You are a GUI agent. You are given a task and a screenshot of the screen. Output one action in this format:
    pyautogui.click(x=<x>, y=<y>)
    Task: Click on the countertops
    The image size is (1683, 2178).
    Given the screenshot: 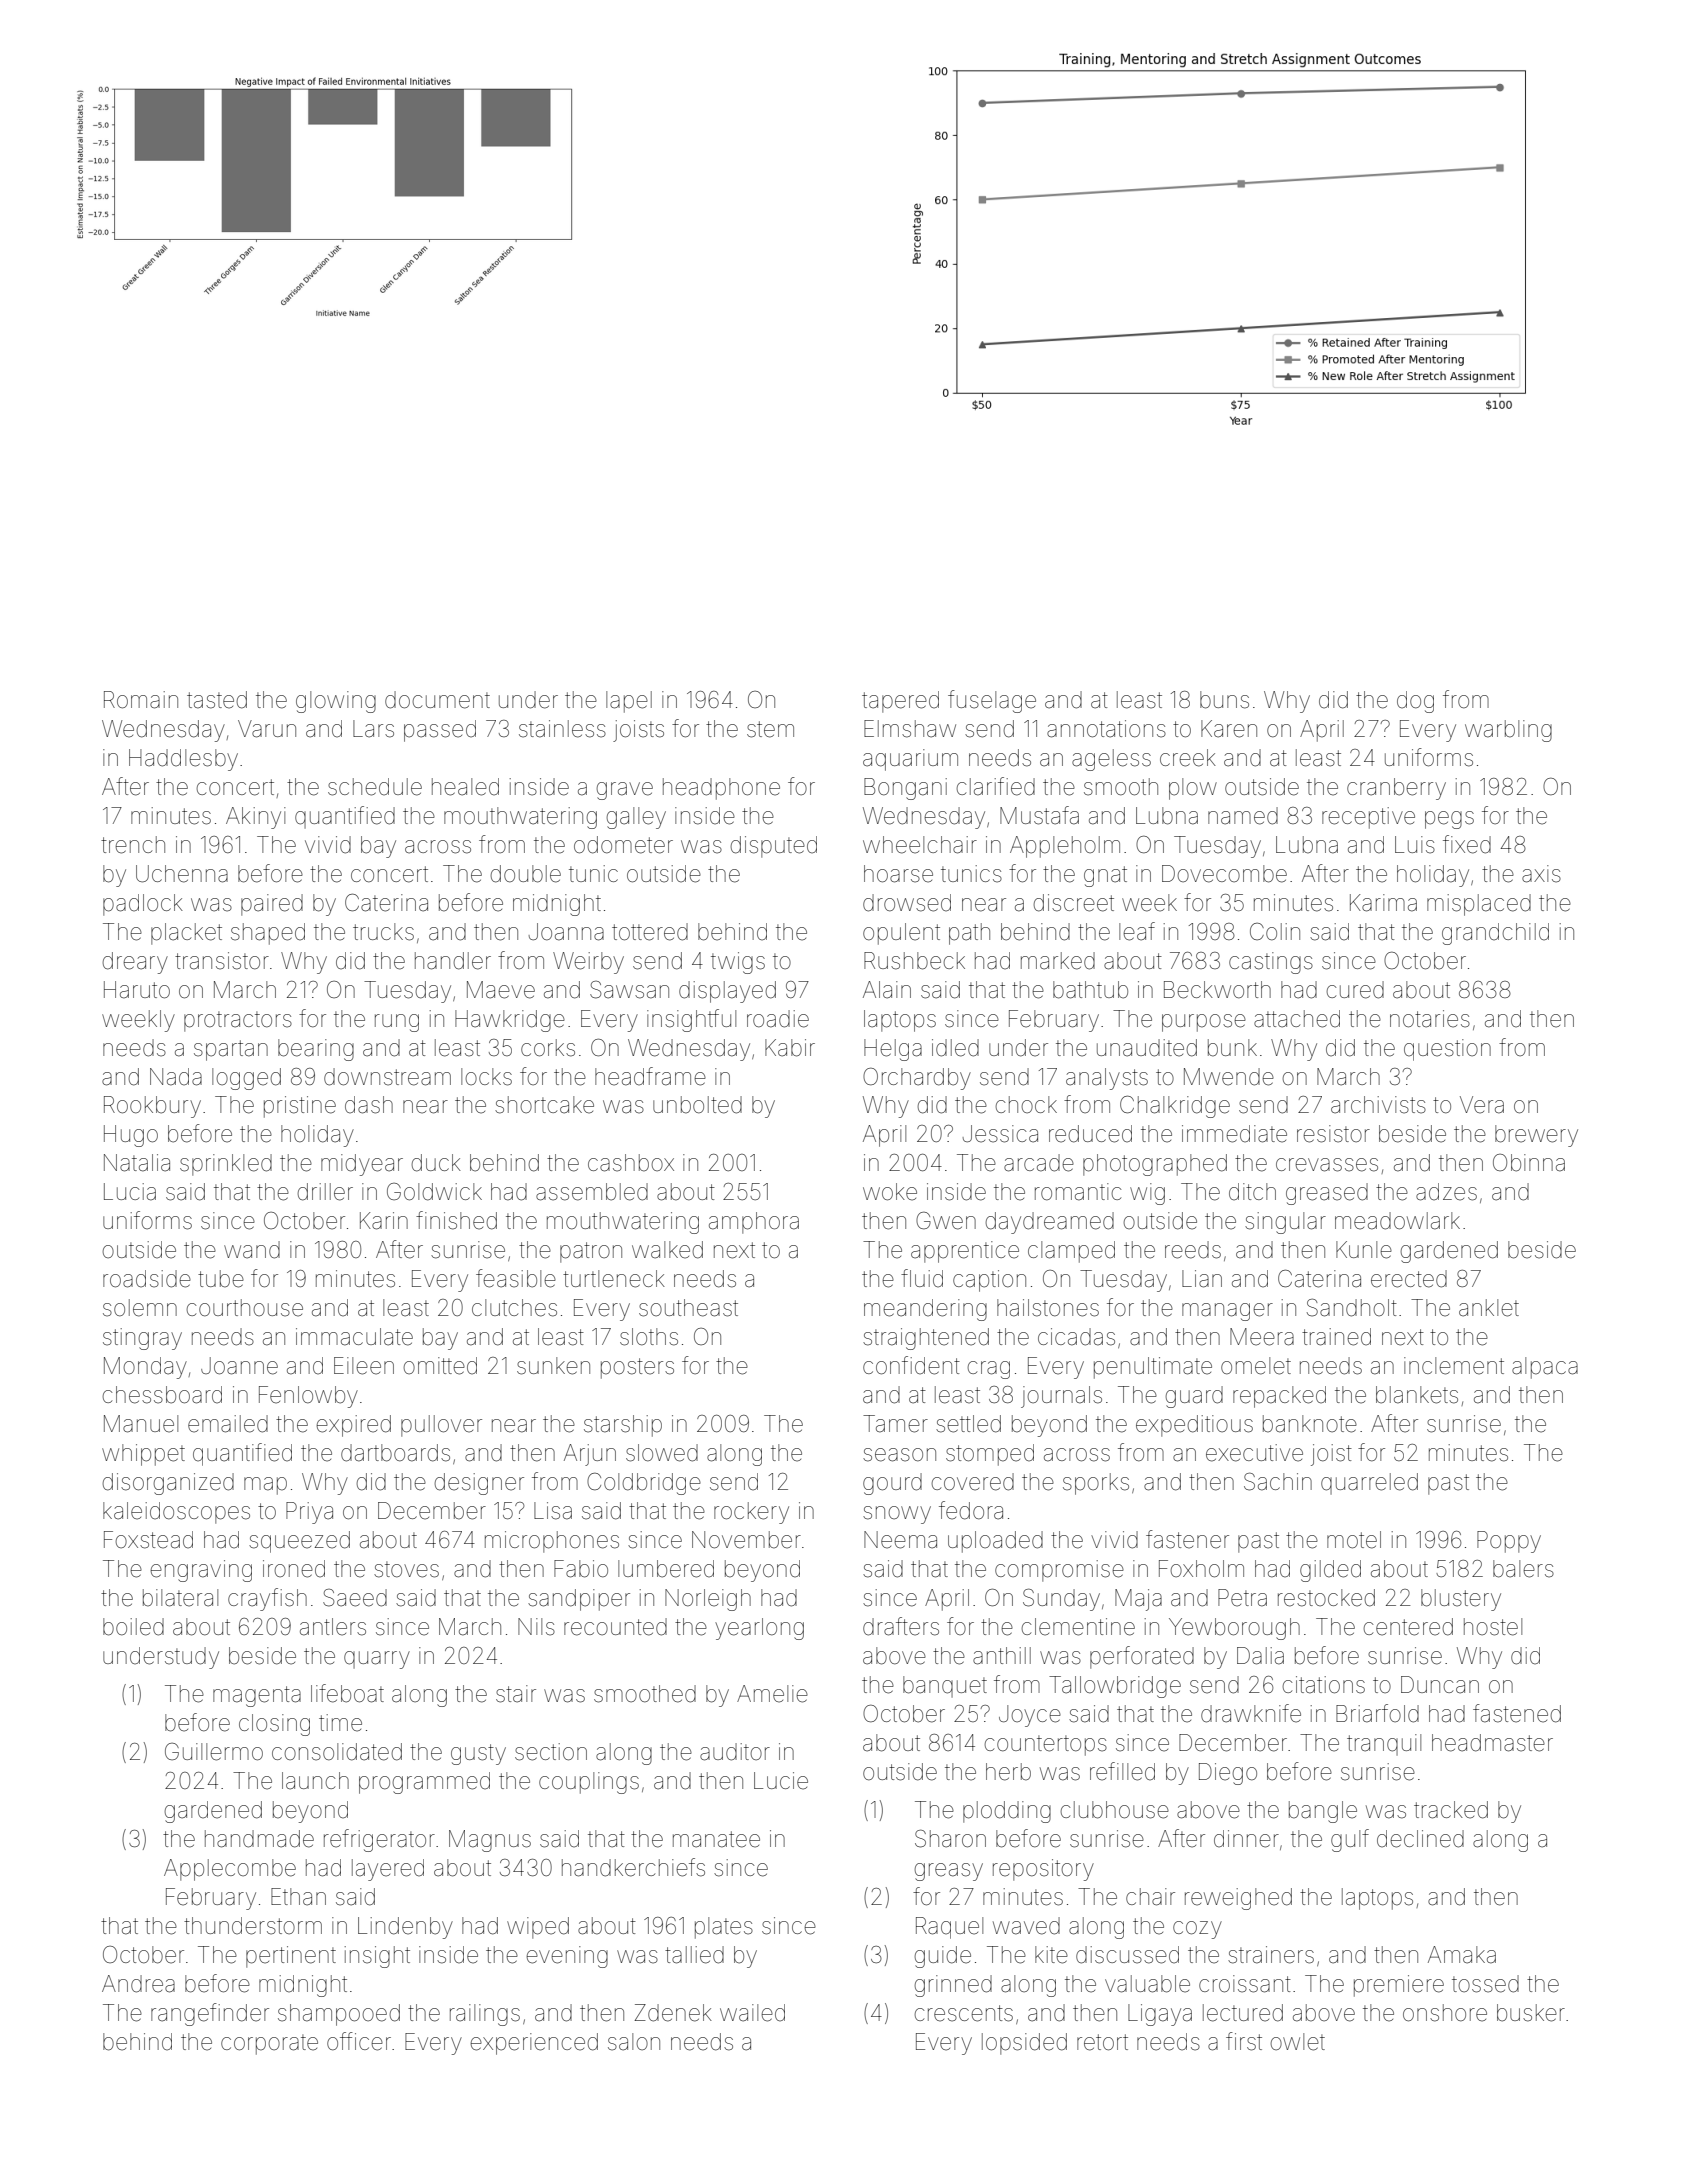 What is the action you would take?
    pyautogui.click(x=1046, y=1745)
